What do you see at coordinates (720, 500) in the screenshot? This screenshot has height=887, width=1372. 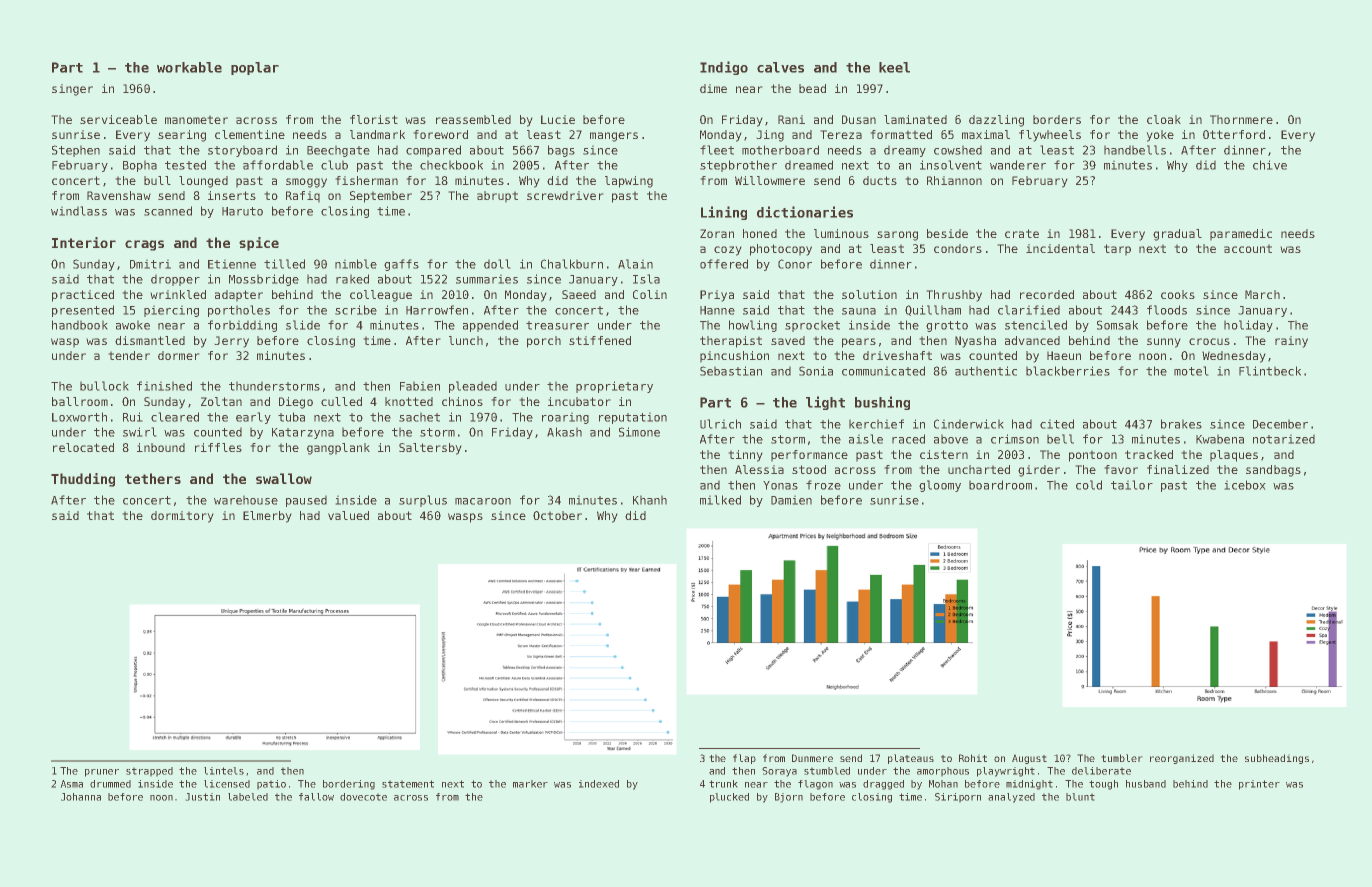 I see `milked` at bounding box center [720, 500].
